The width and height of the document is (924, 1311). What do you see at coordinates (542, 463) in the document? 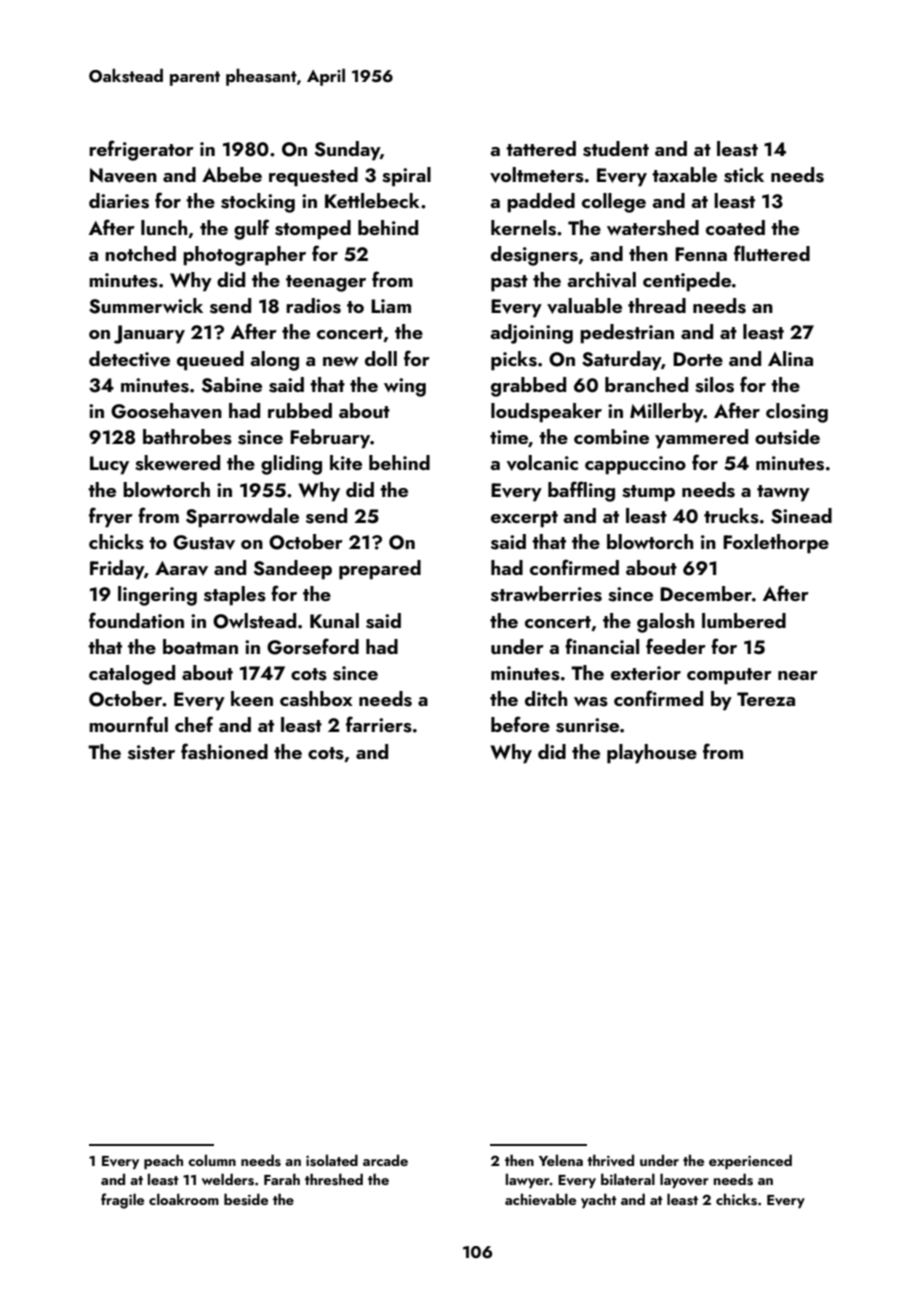
I see `volcanic` at bounding box center [542, 463].
